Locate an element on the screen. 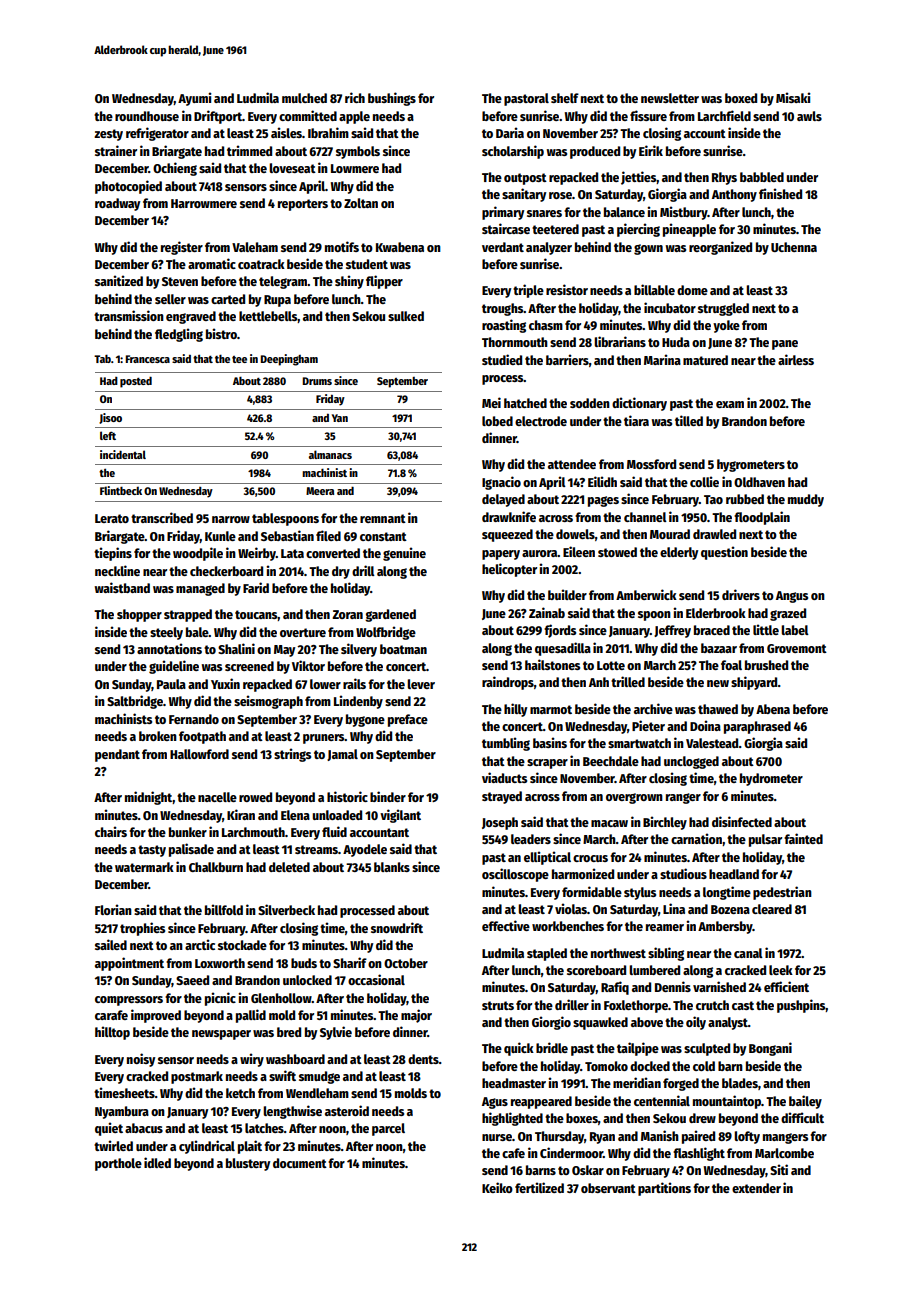  seismograph is located at coordinates (268, 702).
